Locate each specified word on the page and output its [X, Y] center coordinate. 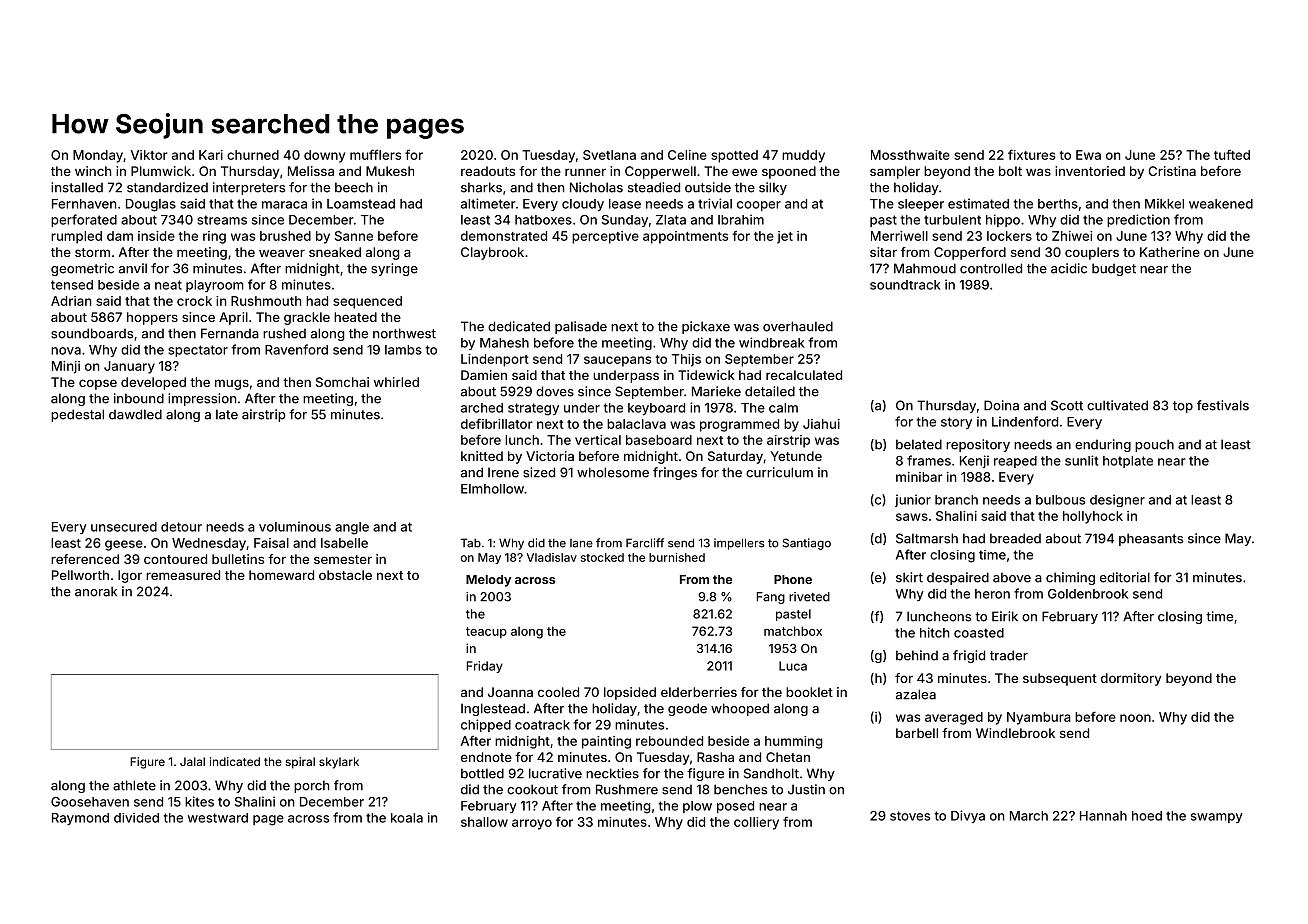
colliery [756, 823]
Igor [130, 576]
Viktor [149, 155]
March [1029, 816]
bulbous [1060, 500]
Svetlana [609, 155]
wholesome [613, 472]
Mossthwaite [910, 155]
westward [218, 818]
